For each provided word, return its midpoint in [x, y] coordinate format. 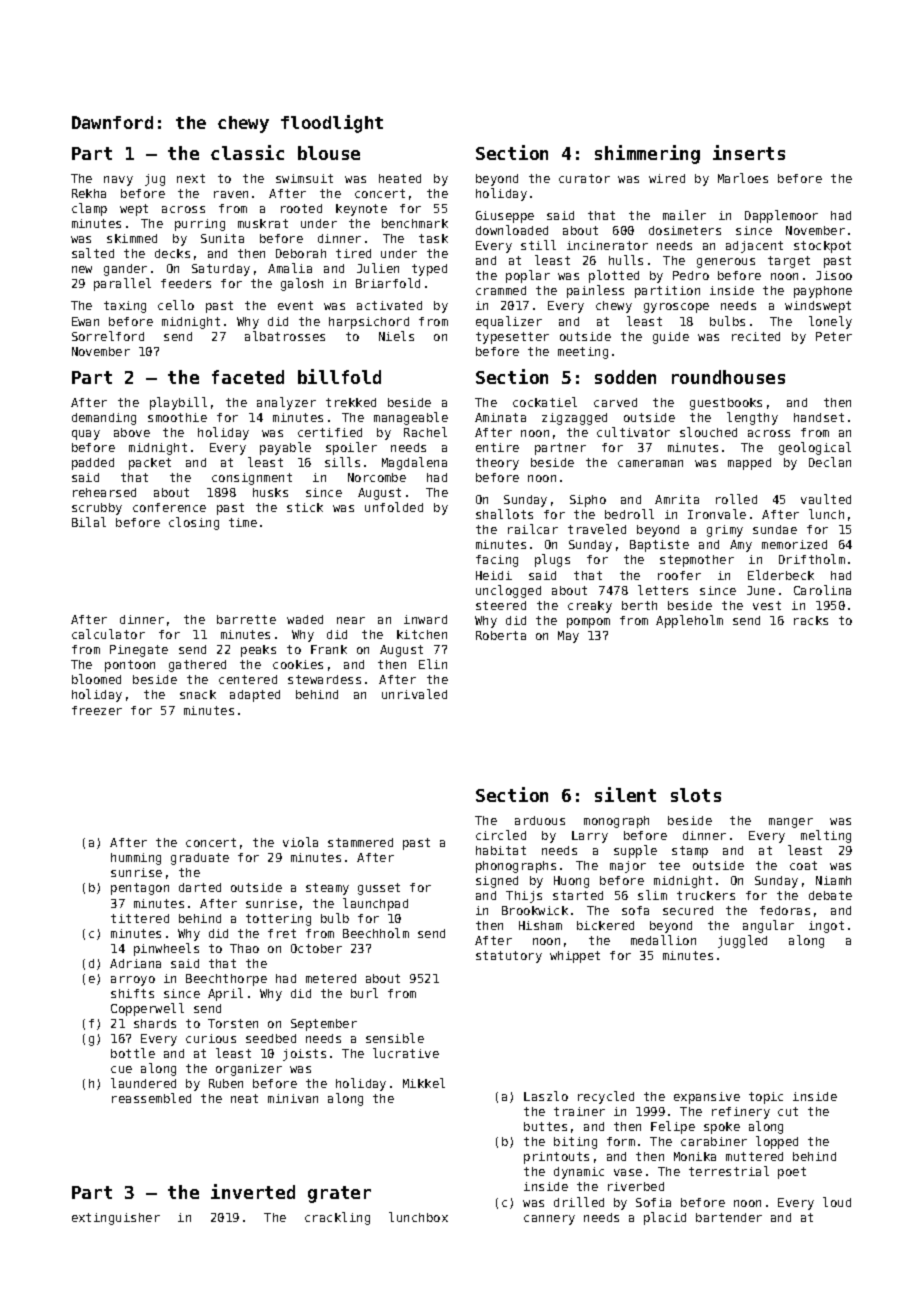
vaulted [826, 499]
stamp [690, 852]
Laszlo [546, 1096]
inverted [253, 1191]
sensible [395, 1038]
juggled [742, 941]
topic [766, 1098]
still [538, 245]
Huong [571, 882]
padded [93, 464]
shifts [132, 993]
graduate [200, 859]
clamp [89, 209]
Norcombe [377, 477]
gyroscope [676, 308]
